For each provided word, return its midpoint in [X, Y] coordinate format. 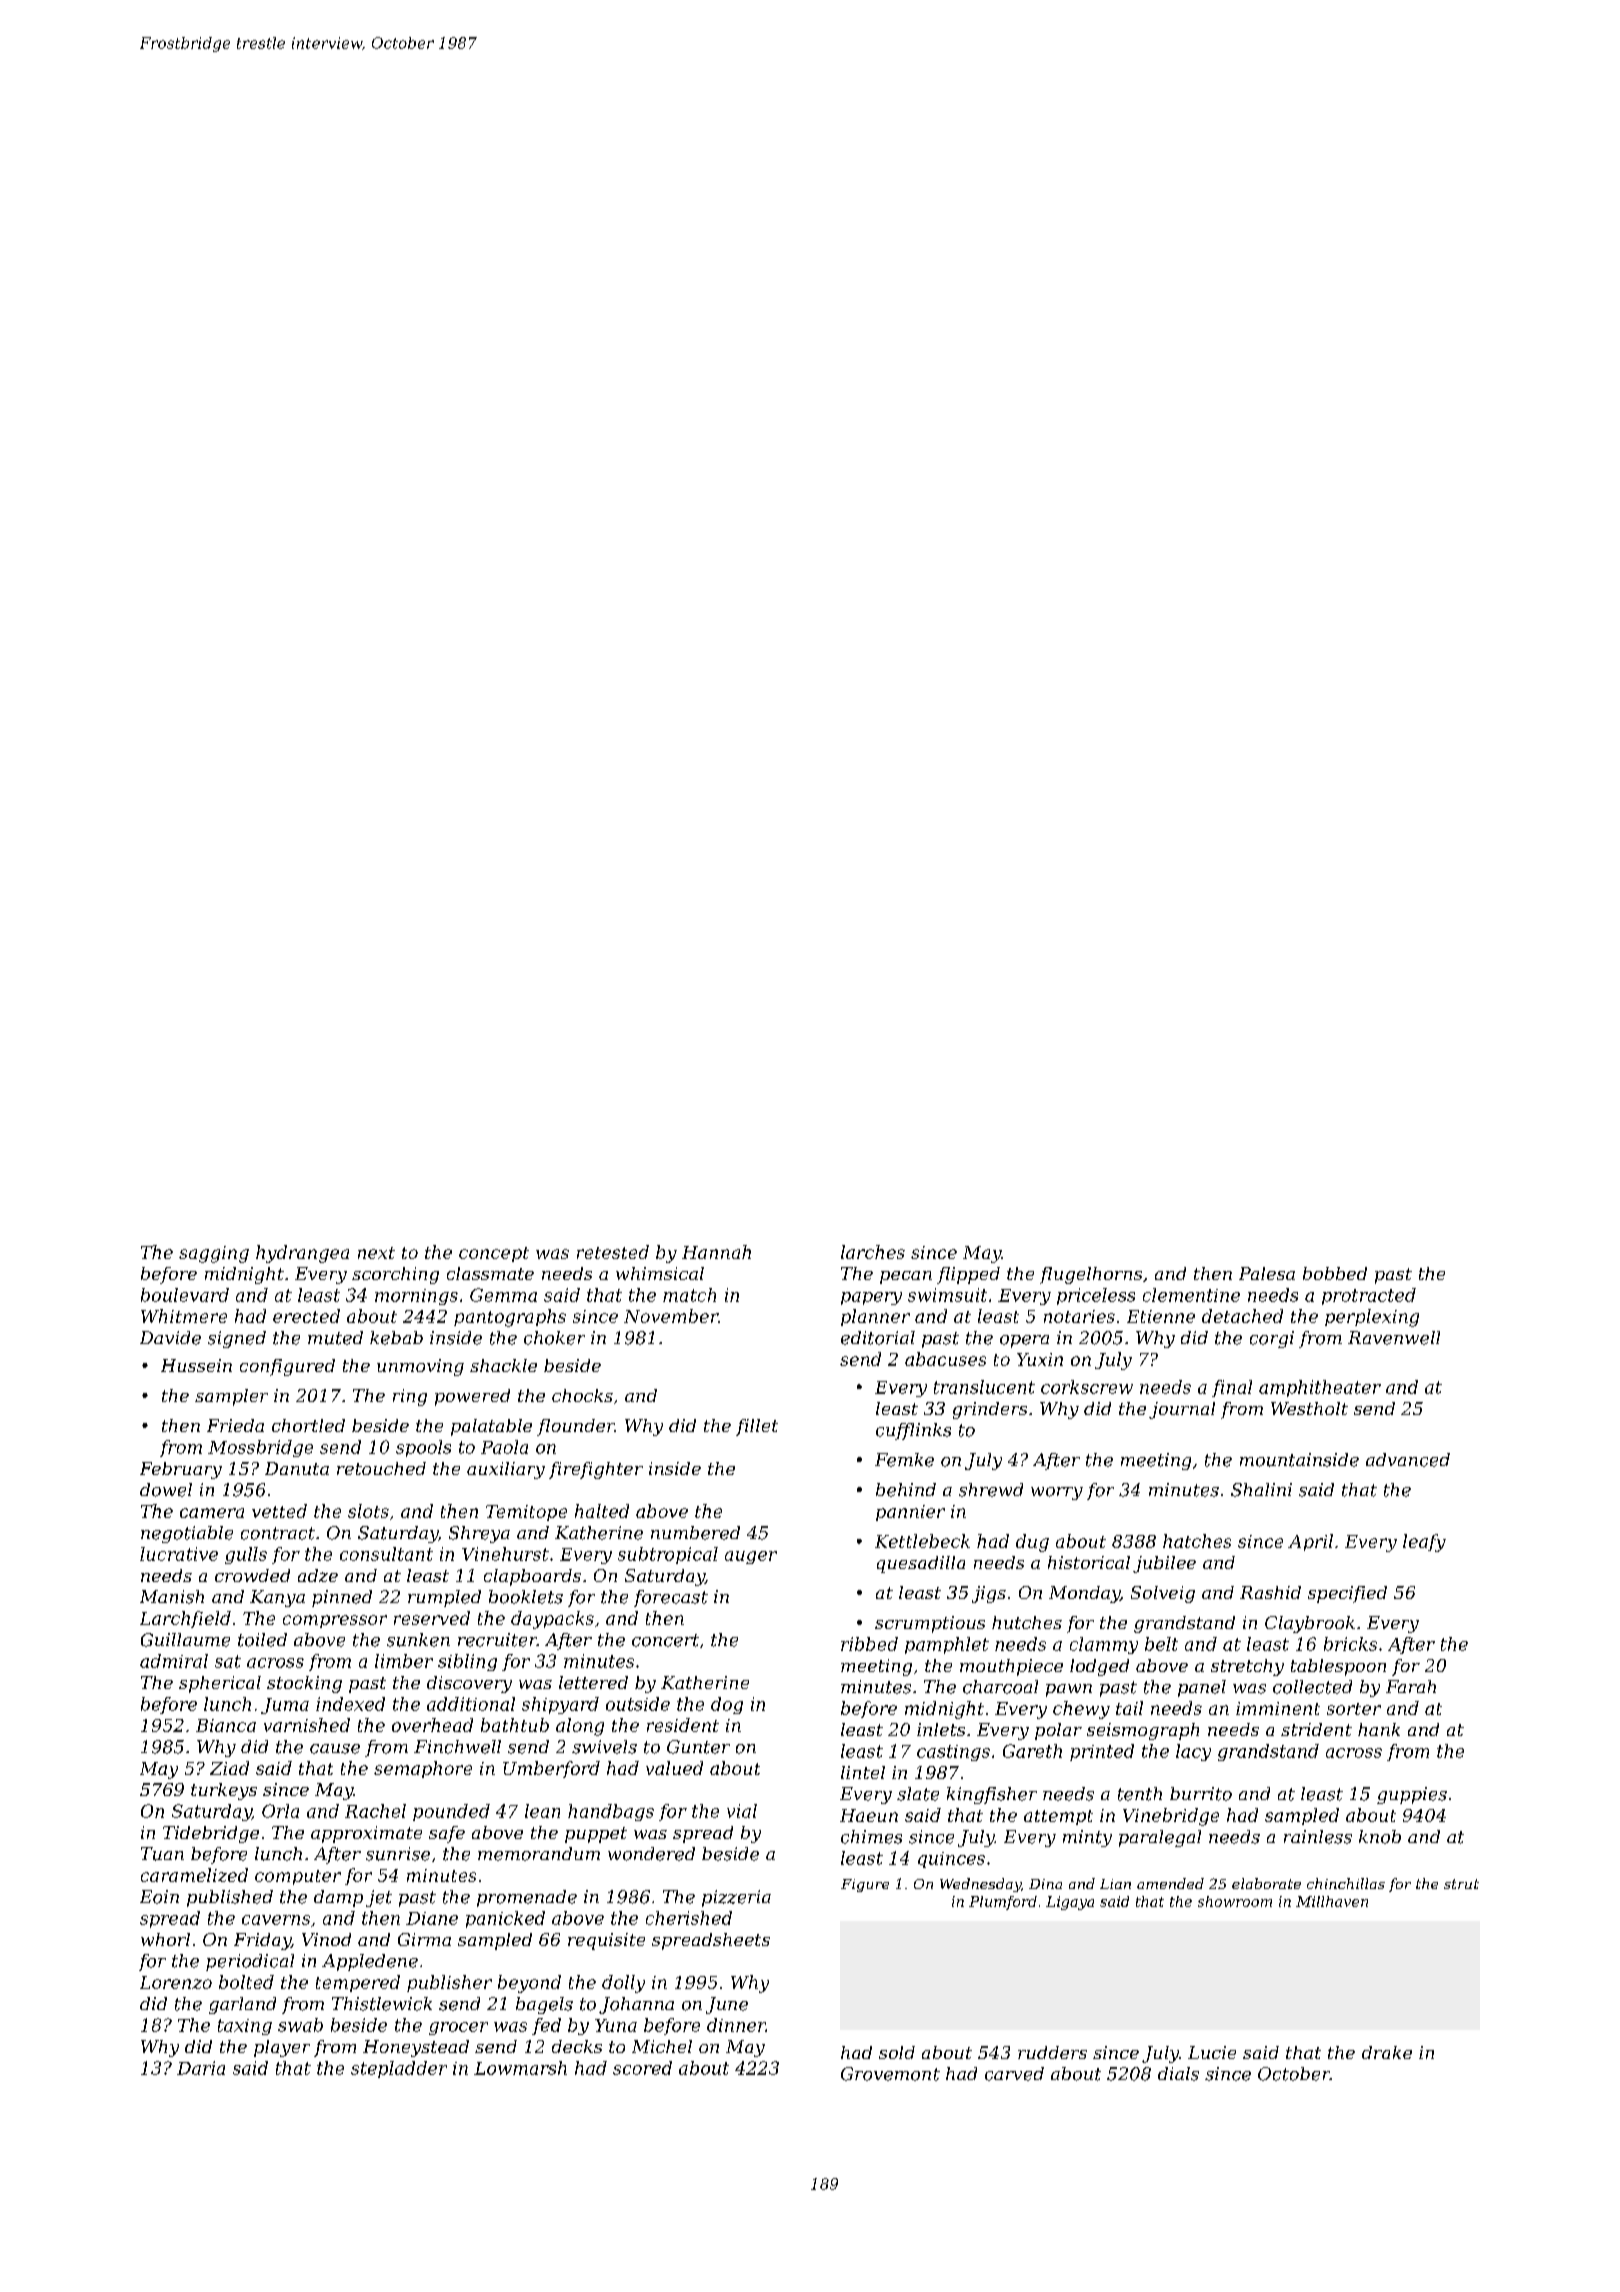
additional [471, 1704]
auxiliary [506, 1470]
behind [906, 1490]
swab [300, 2025]
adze [318, 1575]
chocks [582, 1395]
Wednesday [980, 1885]
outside [638, 1704]
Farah [1411, 1686]
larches [873, 1252]
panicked [505, 1919]
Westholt [1309, 1408]
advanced [1408, 1460]
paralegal [1160, 1838]
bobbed [1335, 1273]
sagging [214, 1254]
